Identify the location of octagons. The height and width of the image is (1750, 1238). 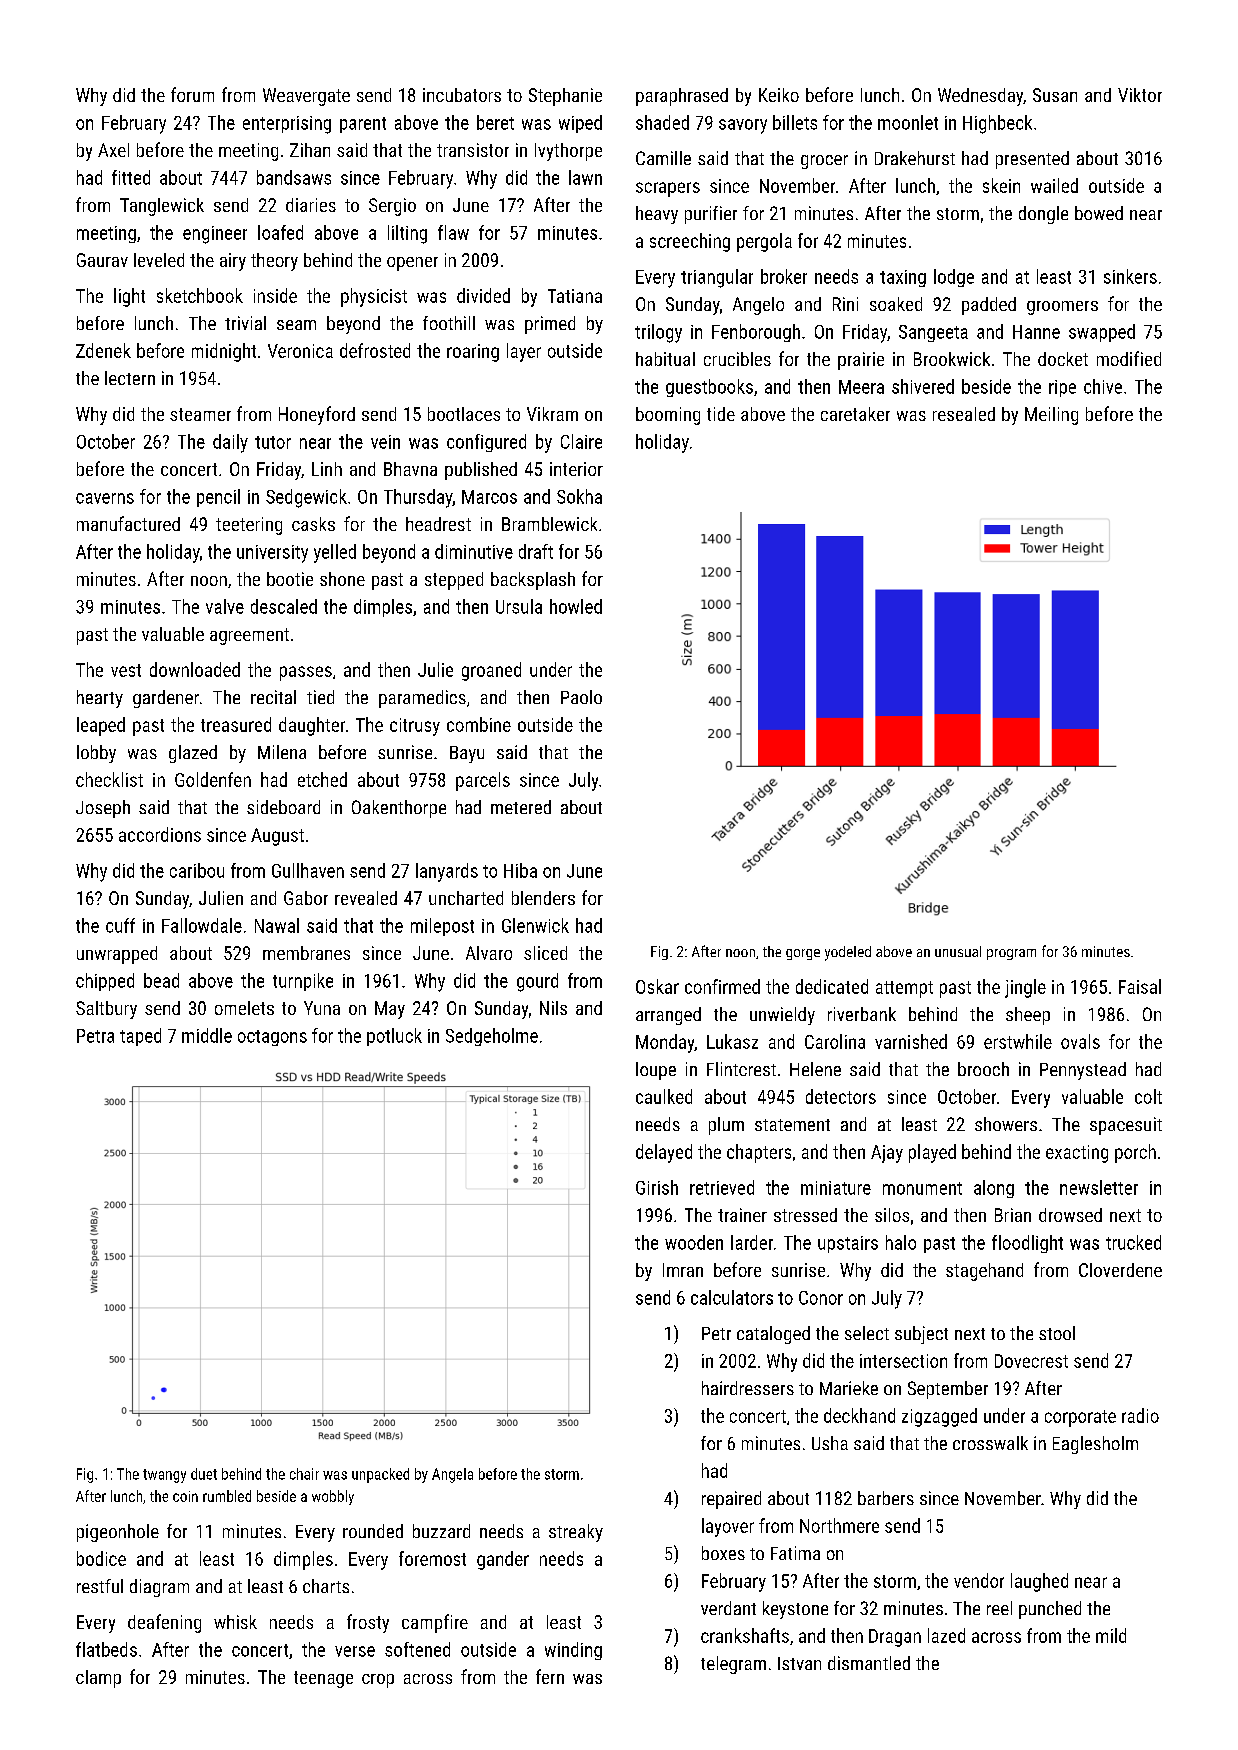
(272, 1038).
